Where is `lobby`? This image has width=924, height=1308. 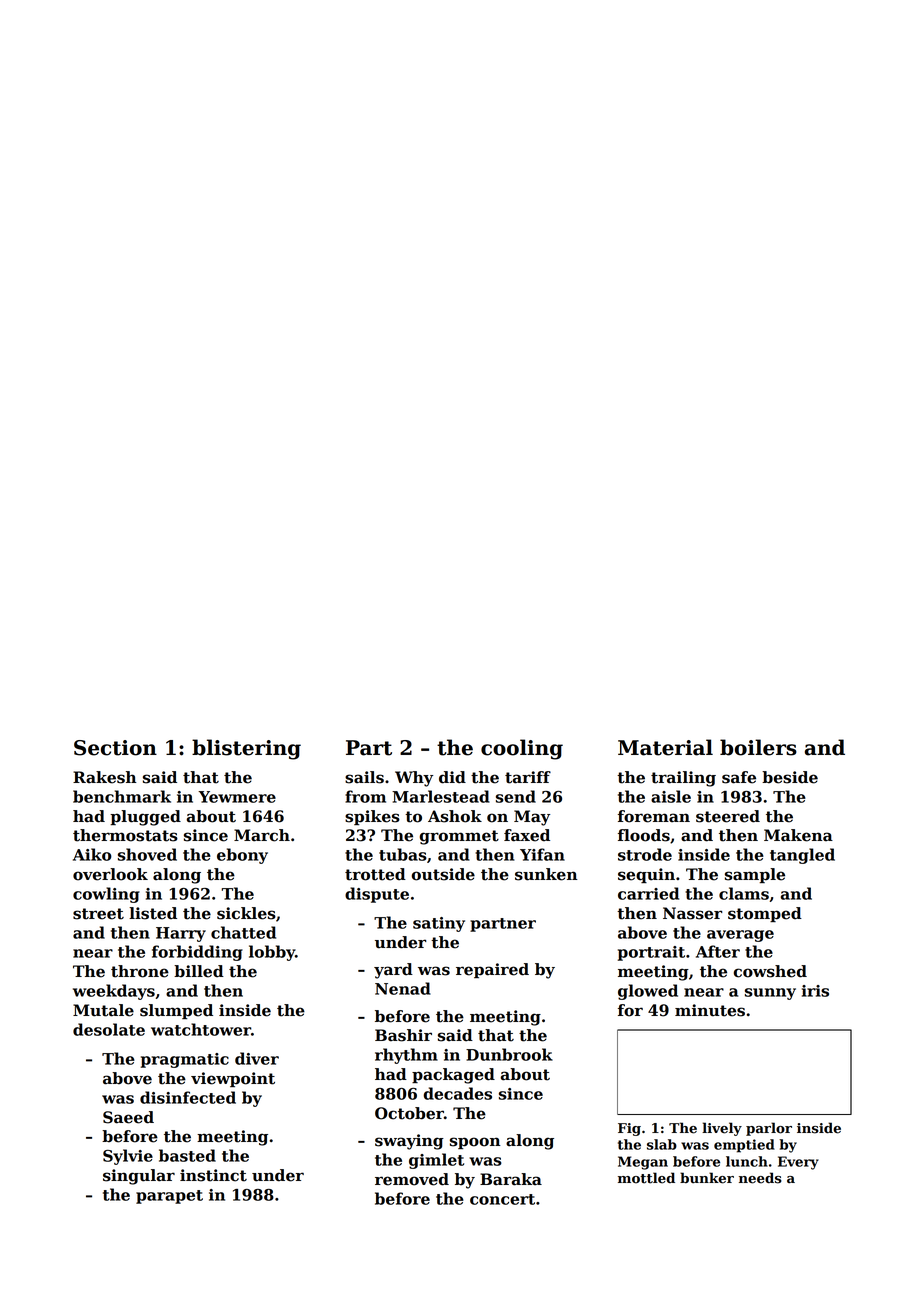
lobby is located at coordinates (272, 953).
